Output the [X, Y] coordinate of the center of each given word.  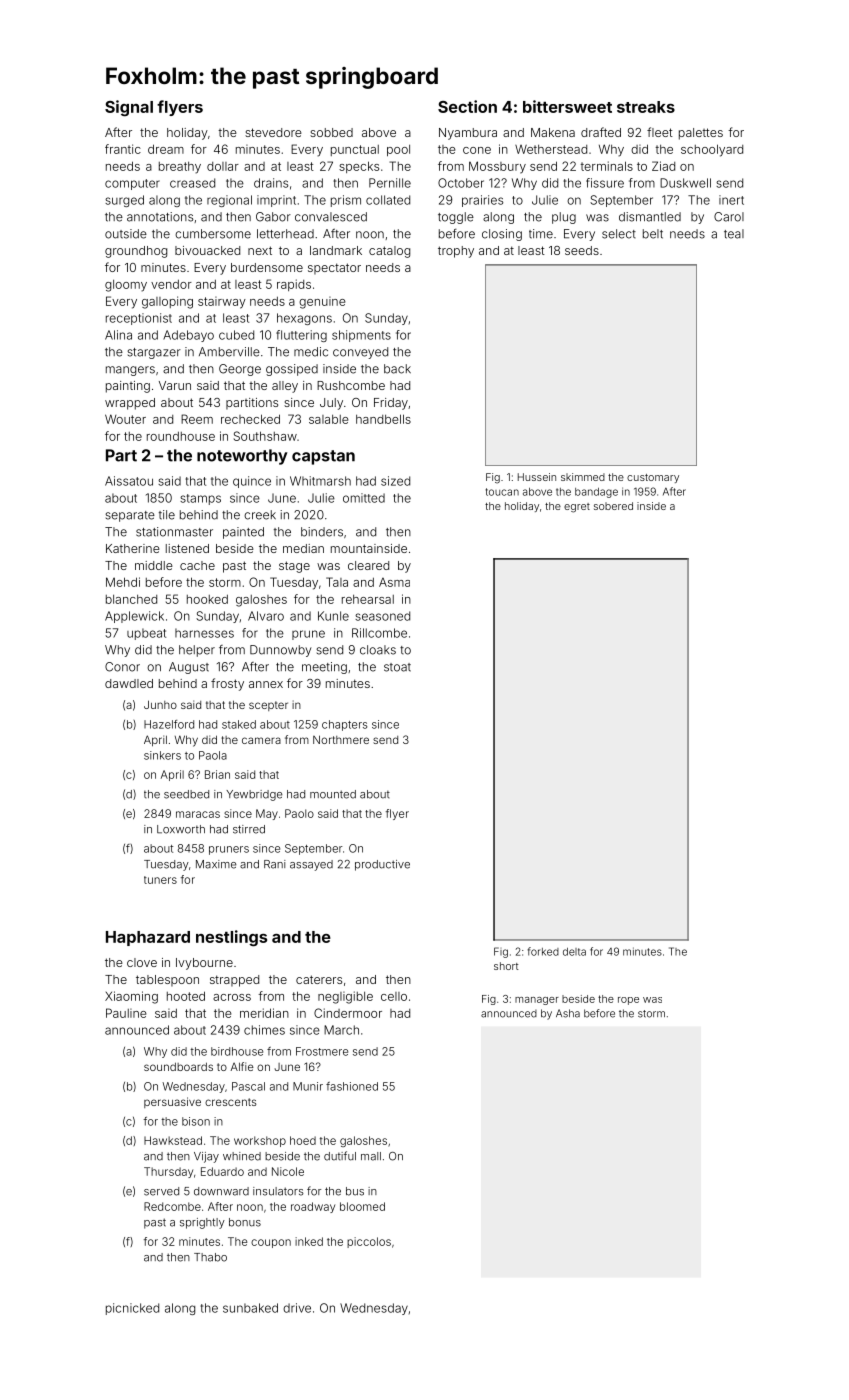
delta [574, 952]
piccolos [369, 1242]
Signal [129, 108]
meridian [264, 1013]
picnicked [132, 1309]
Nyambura [468, 134]
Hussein [537, 477]
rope [628, 1001]
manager [537, 1001]
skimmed [583, 477]
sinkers [162, 755]
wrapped [130, 404]
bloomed [362, 1206]
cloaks [378, 650]
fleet [660, 132]
